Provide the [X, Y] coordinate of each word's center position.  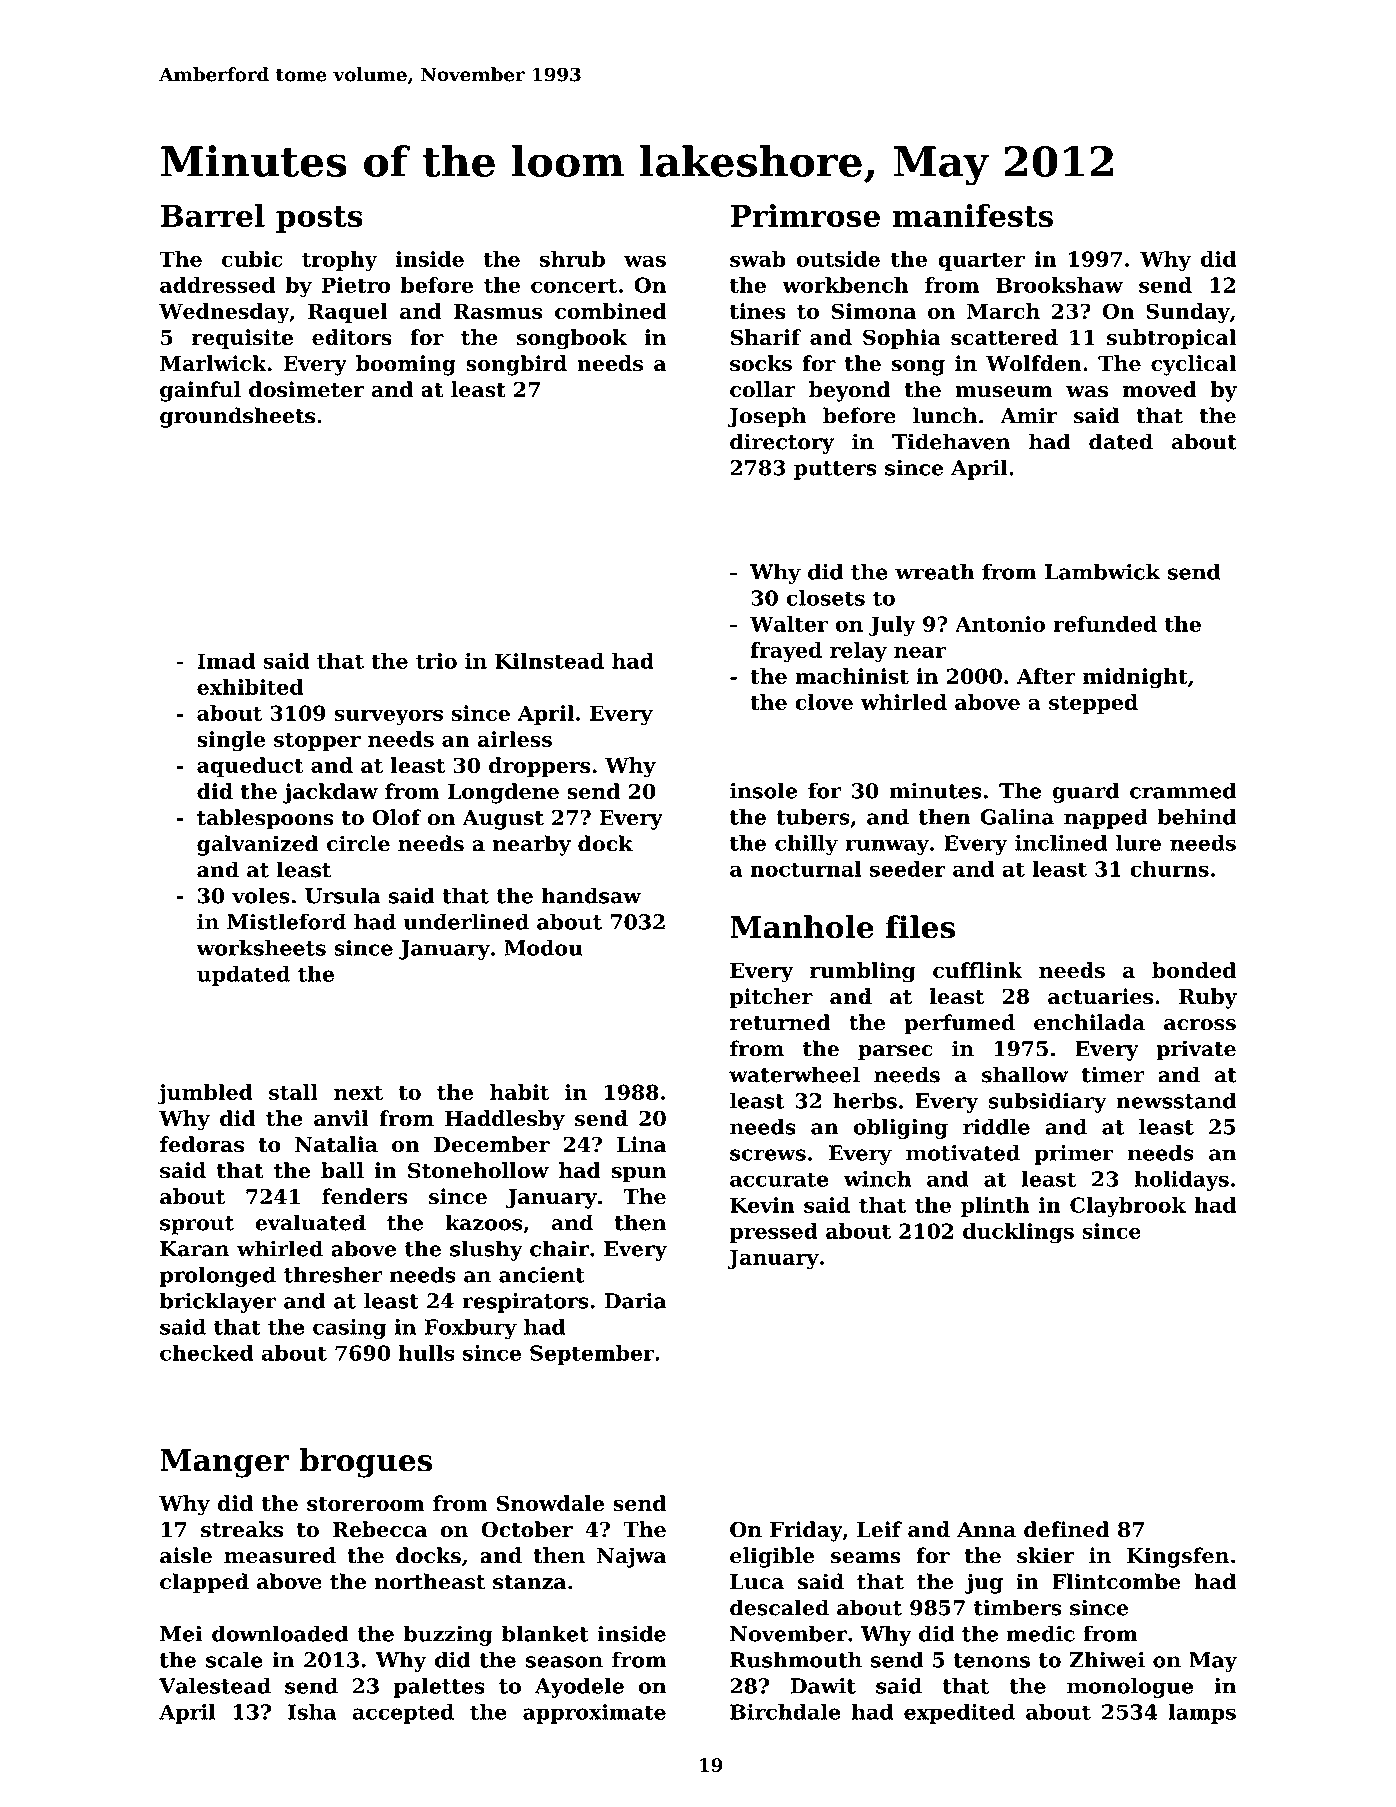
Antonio [1000, 624]
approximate [594, 1714]
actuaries [1100, 996]
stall [293, 1092]
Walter [789, 624]
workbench [845, 285]
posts [319, 219]
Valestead [215, 1686]
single [231, 741]
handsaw [591, 895]
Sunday [1188, 313]
